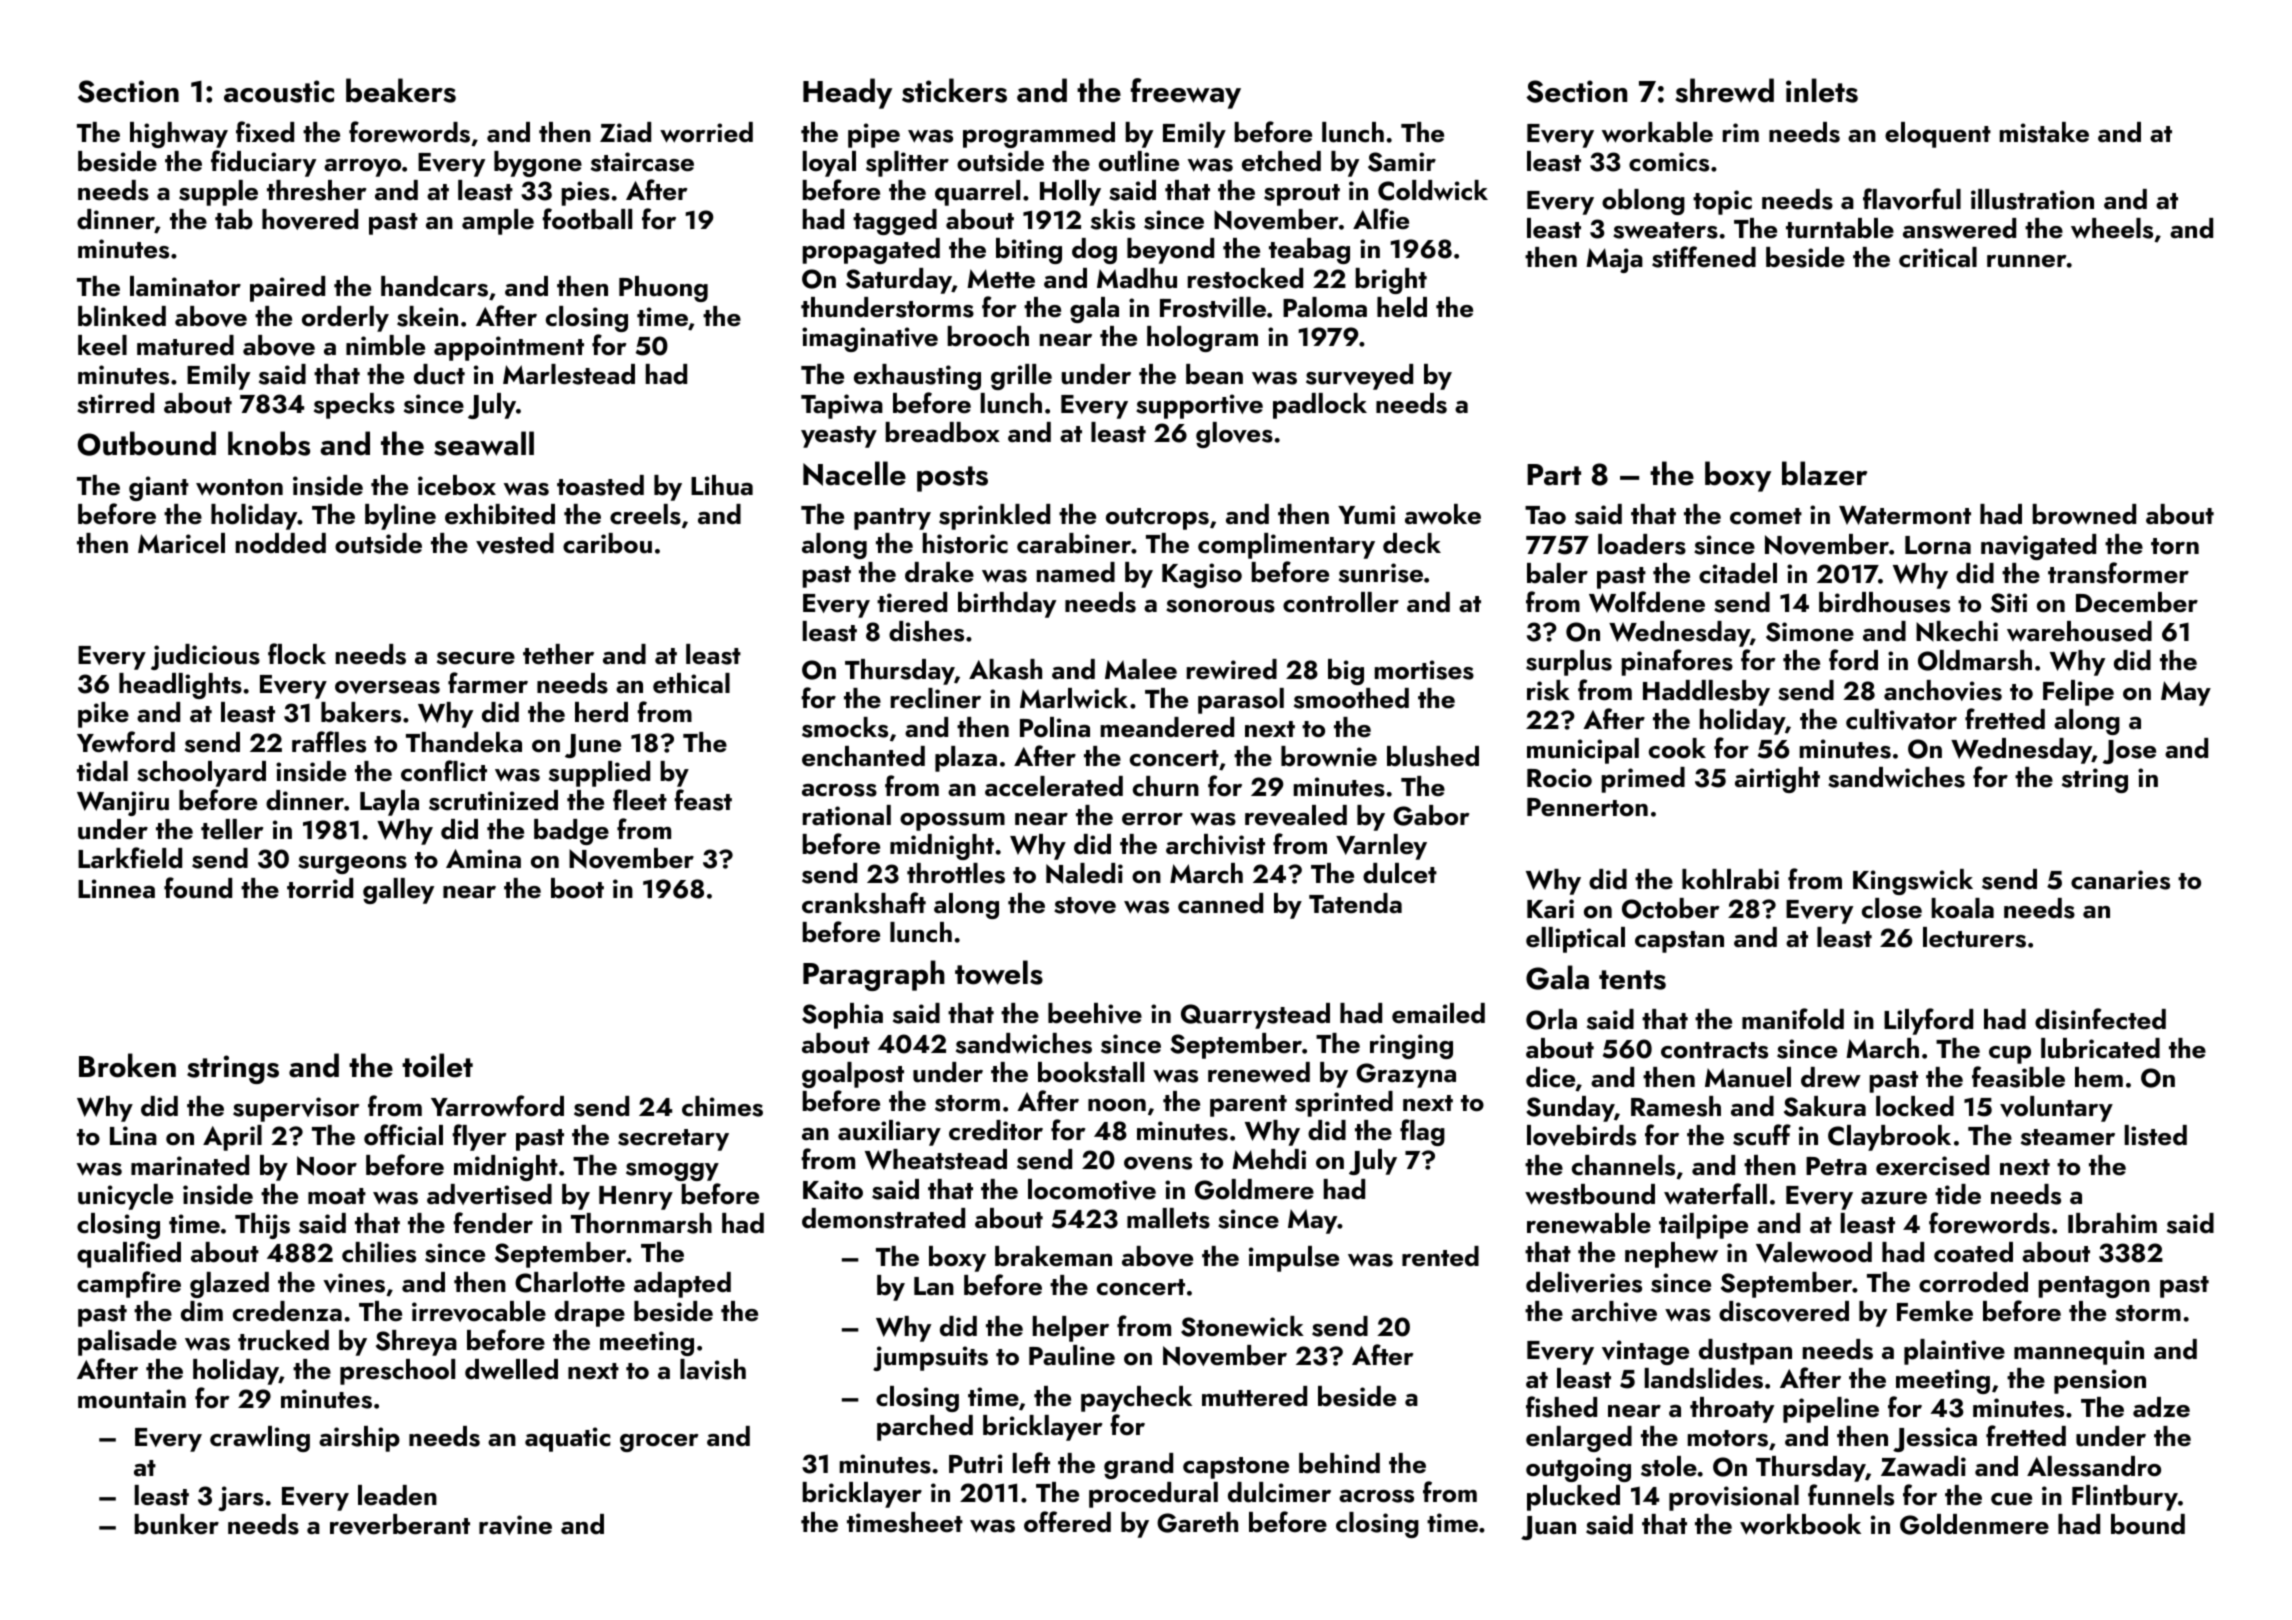  Describe the element at coordinates (988, 336) in the image. I see `brooch` at that location.
